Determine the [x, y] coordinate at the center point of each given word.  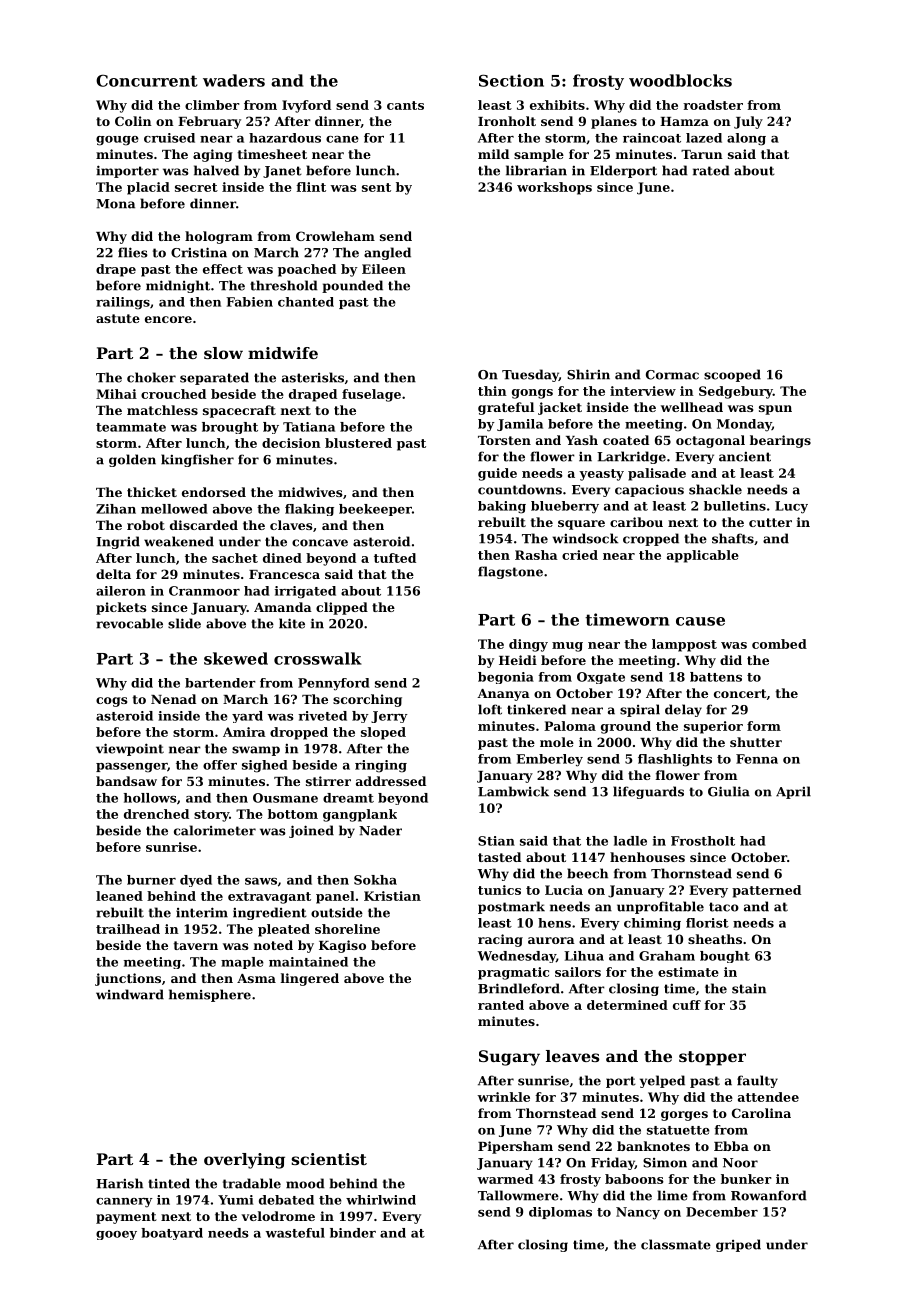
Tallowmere [518, 1195]
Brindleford [519, 988]
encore [168, 319]
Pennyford [334, 684]
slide [184, 623]
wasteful [295, 1233]
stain [749, 989]
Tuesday [530, 375]
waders [234, 80]
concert [740, 693]
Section [511, 80]
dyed [196, 881]
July [748, 122]
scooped [732, 375]
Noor [740, 1163]
